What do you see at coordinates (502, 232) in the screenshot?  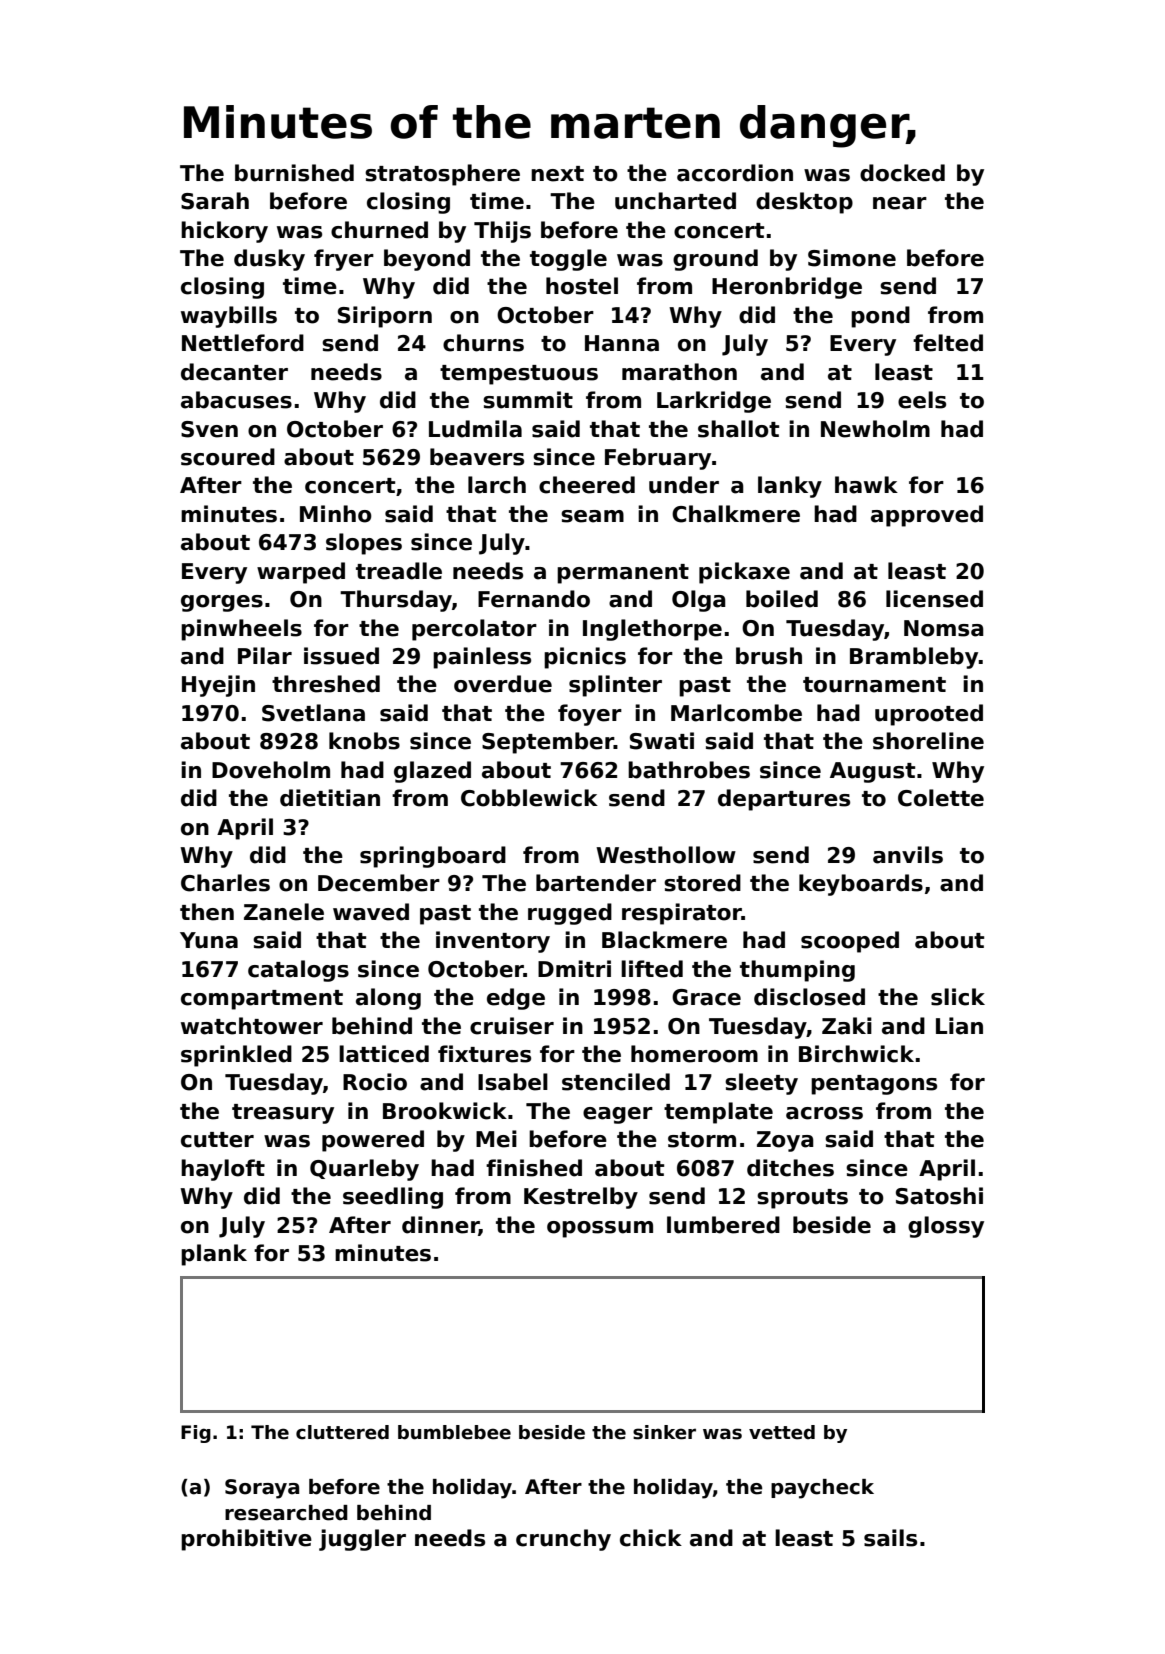 I see `Thijs` at bounding box center [502, 232].
